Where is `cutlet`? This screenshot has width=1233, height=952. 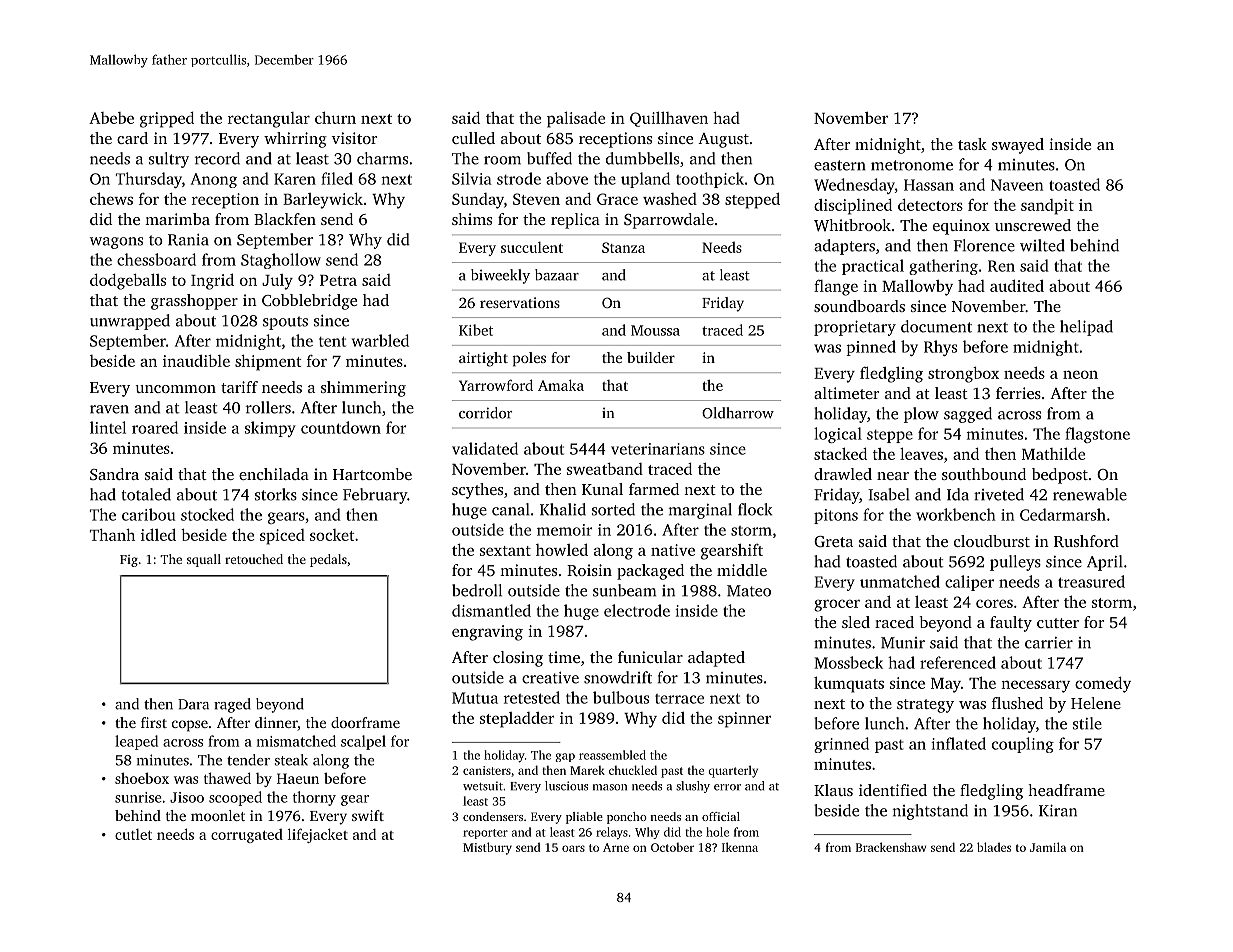
cutlet is located at coordinates (133, 834).
